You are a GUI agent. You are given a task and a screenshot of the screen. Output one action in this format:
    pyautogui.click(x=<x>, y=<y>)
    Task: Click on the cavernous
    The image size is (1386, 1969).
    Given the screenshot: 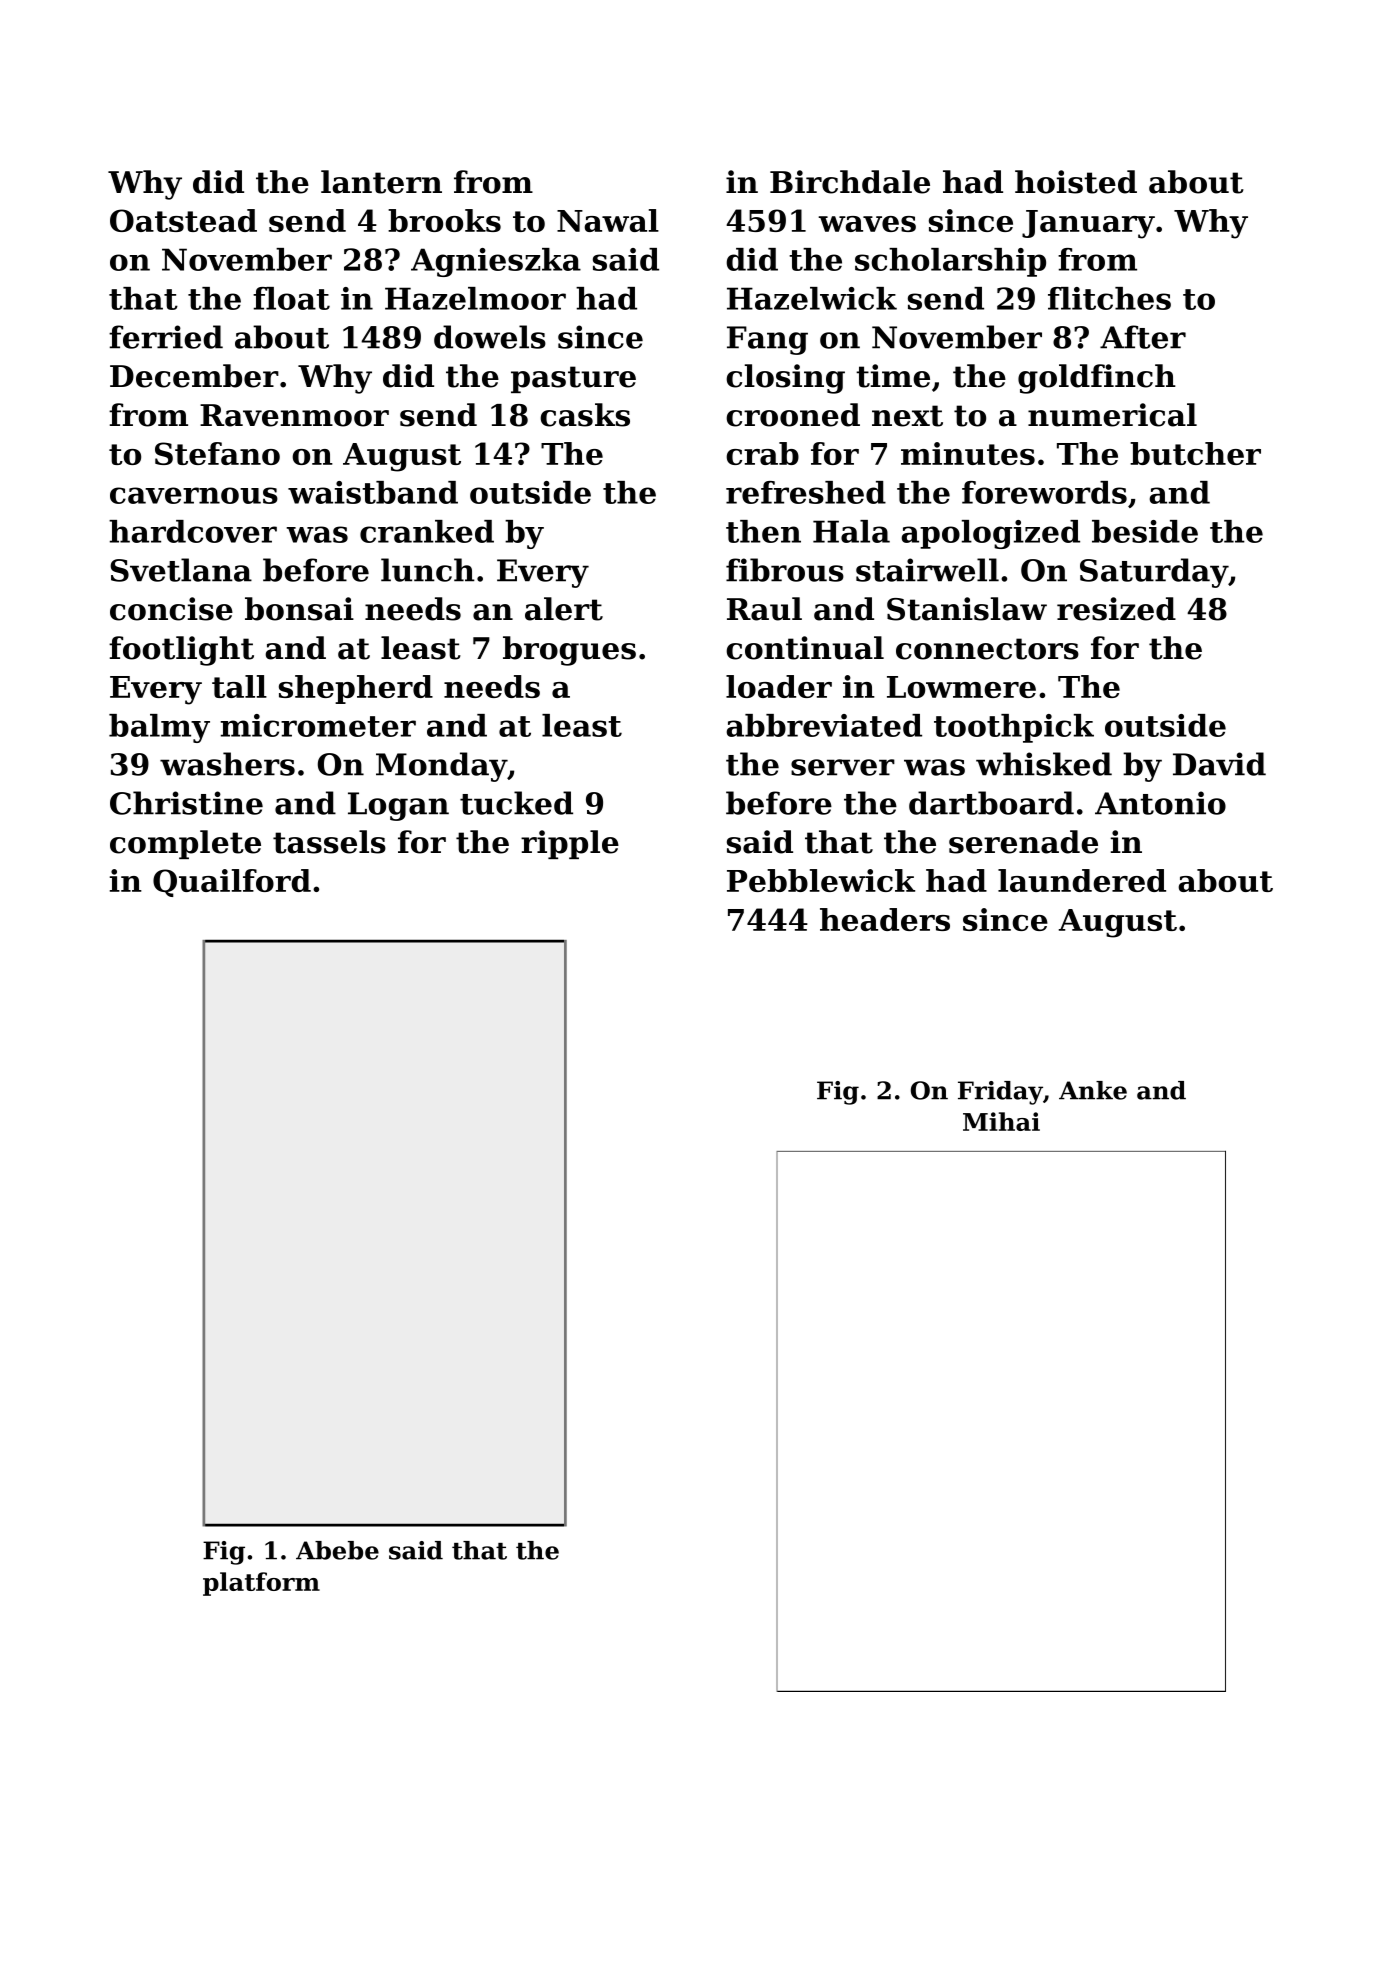 What is the action you would take?
    pyautogui.click(x=194, y=495)
